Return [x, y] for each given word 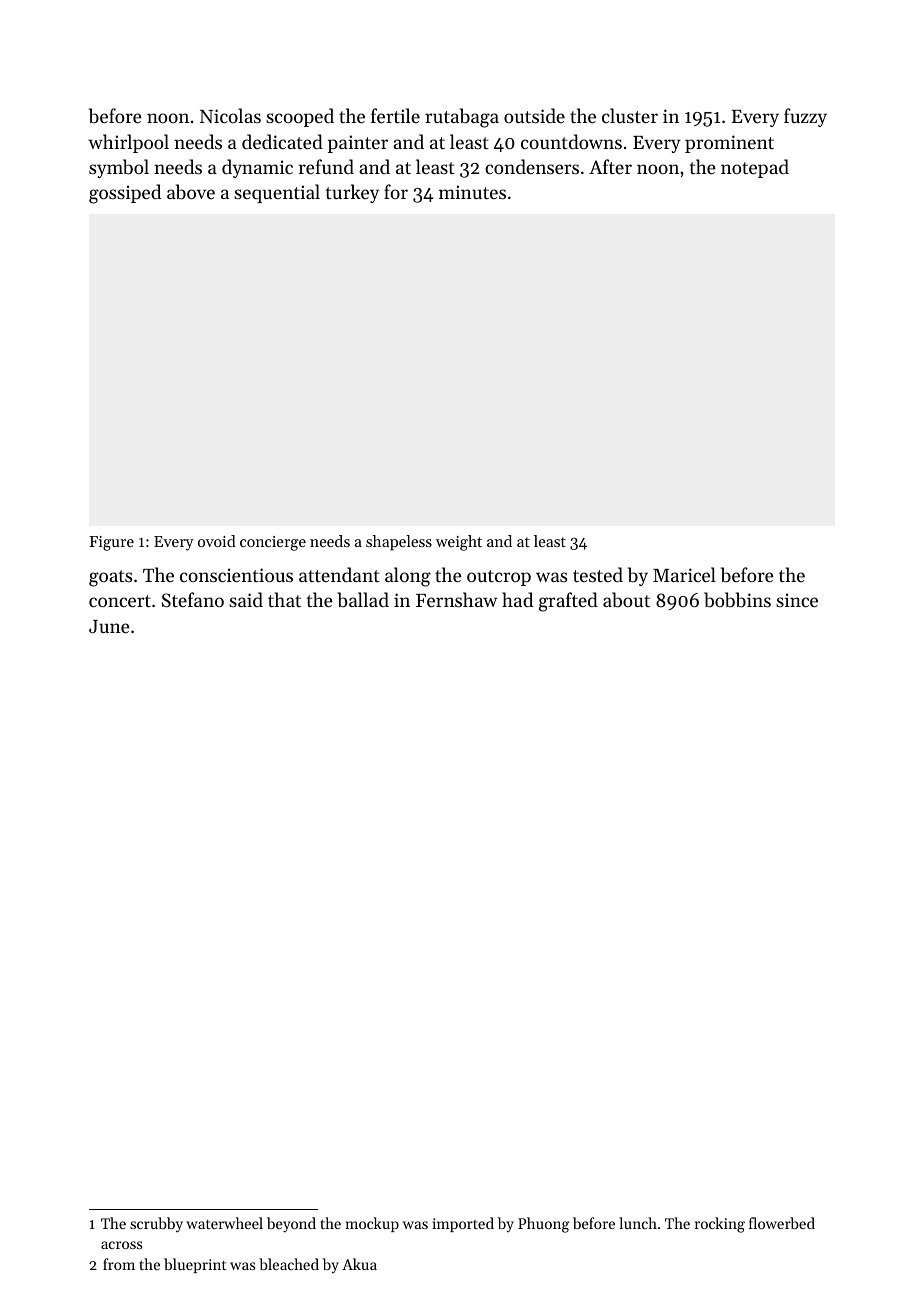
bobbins [737, 600]
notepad [755, 168]
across [121, 1245]
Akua [359, 1264]
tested [598, 574]
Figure [111, 543]
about [626, 600]
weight [459, 543]
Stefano [193, 600]
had [517, 599]
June [109, 626]
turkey [352, 193]
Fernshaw [457, 599]
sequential [277, 193]
